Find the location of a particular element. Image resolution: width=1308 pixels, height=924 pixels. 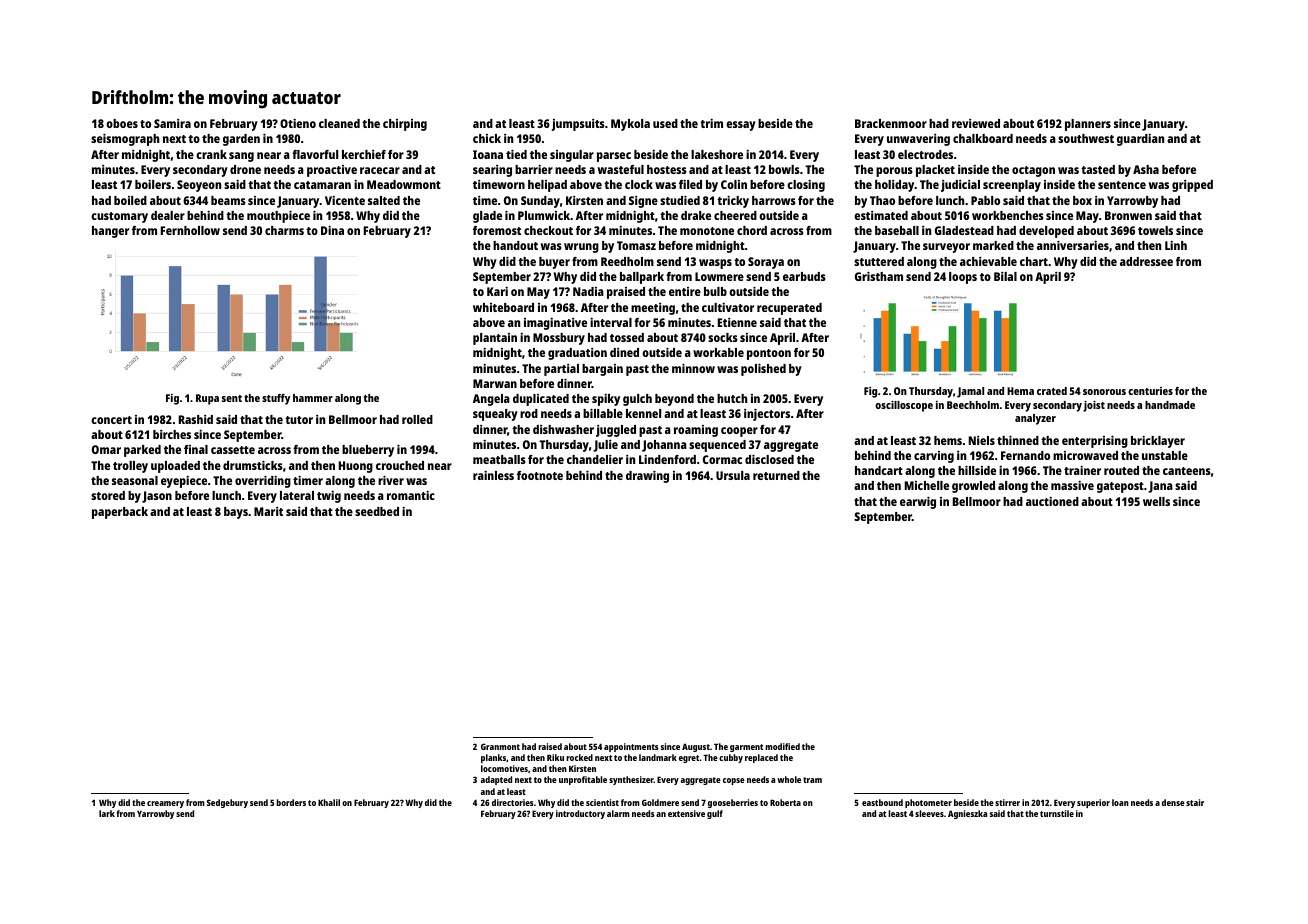

lark is located at coordinates (107, 813).
